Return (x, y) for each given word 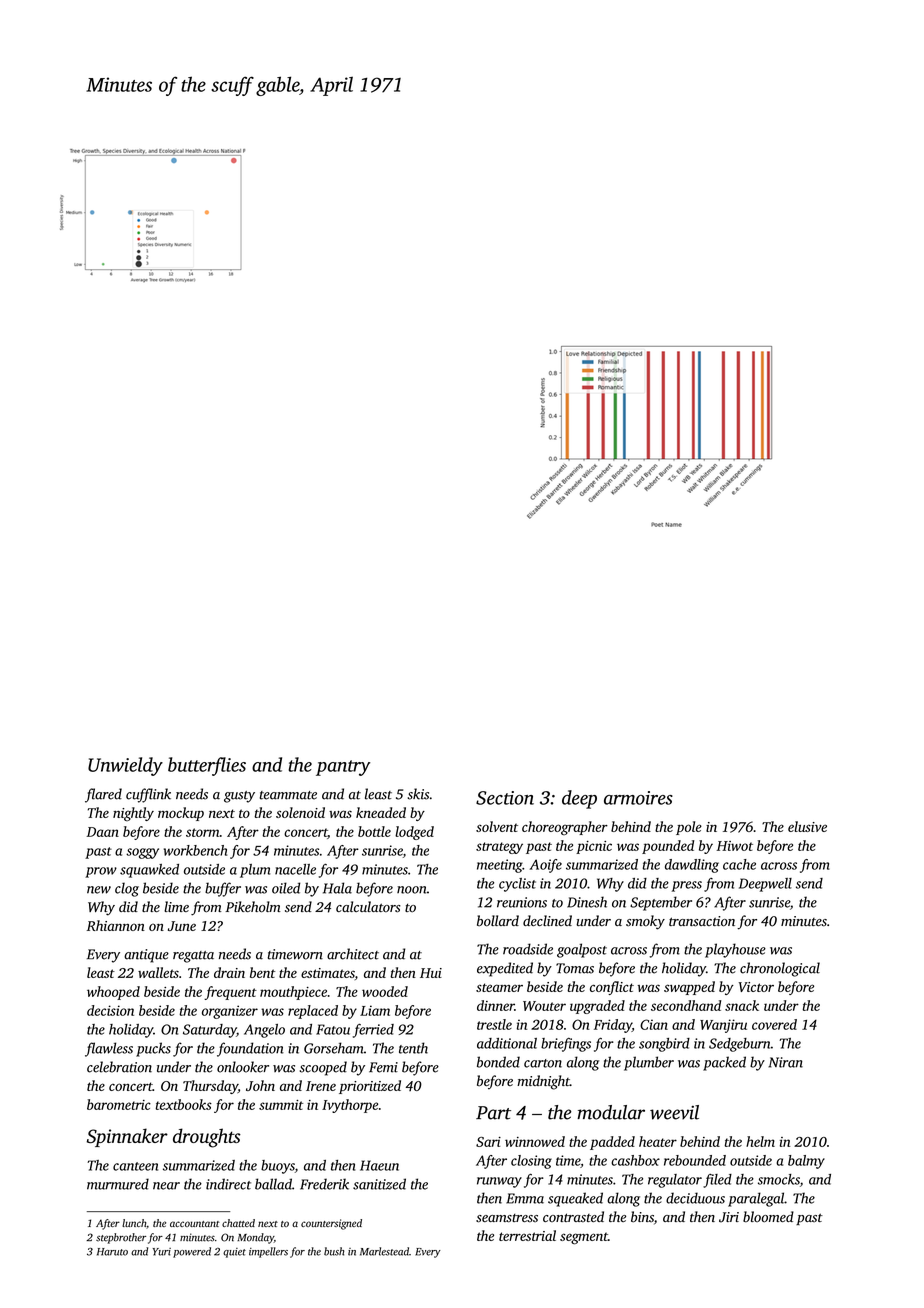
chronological (780, 969)
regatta (193, 957)
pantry (343, 768)
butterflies (207, 766)
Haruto (112, 1252)
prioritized (370, 1087)
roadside (528, 949)
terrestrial (527, 1235)
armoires (638, 798)
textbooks (183, 1104)
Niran (785, 1062)
